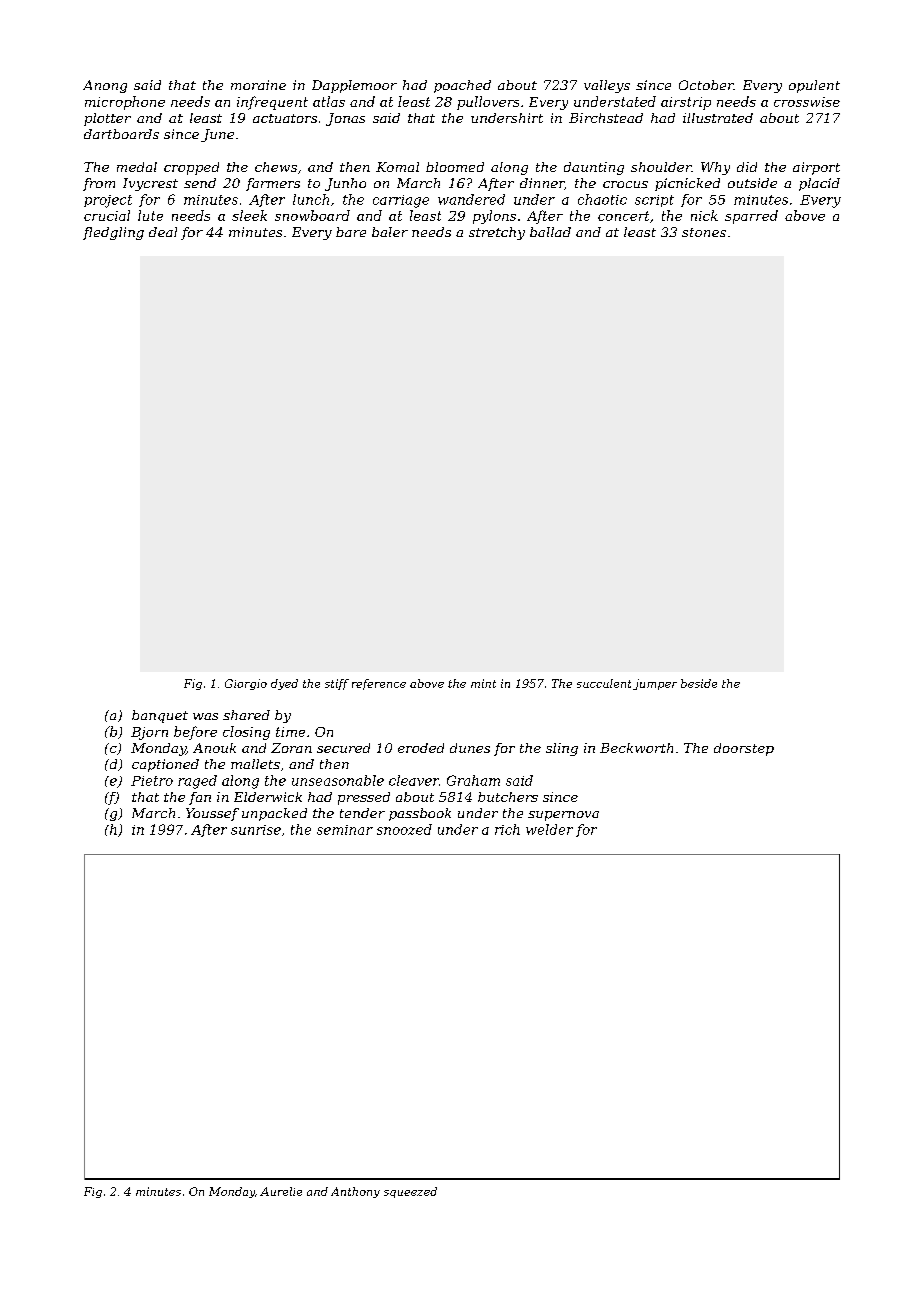 This document has height=1308, width=924. What do you see at coordinates (410, 1192) in the document?
I see `squeezed` at bounding box center [410, 1192].
